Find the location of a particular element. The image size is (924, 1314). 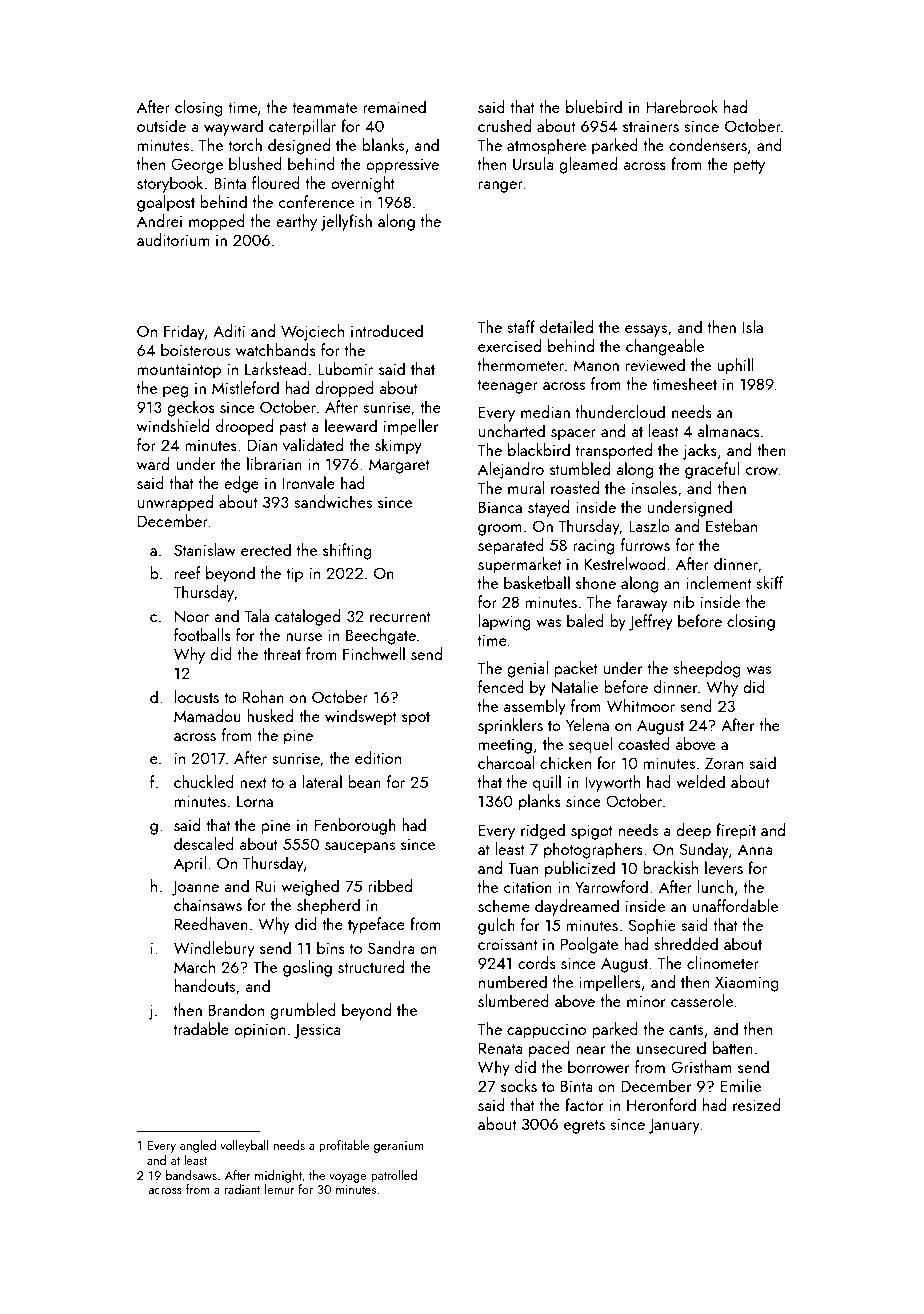

outside is located at coordinates (161, 125).
